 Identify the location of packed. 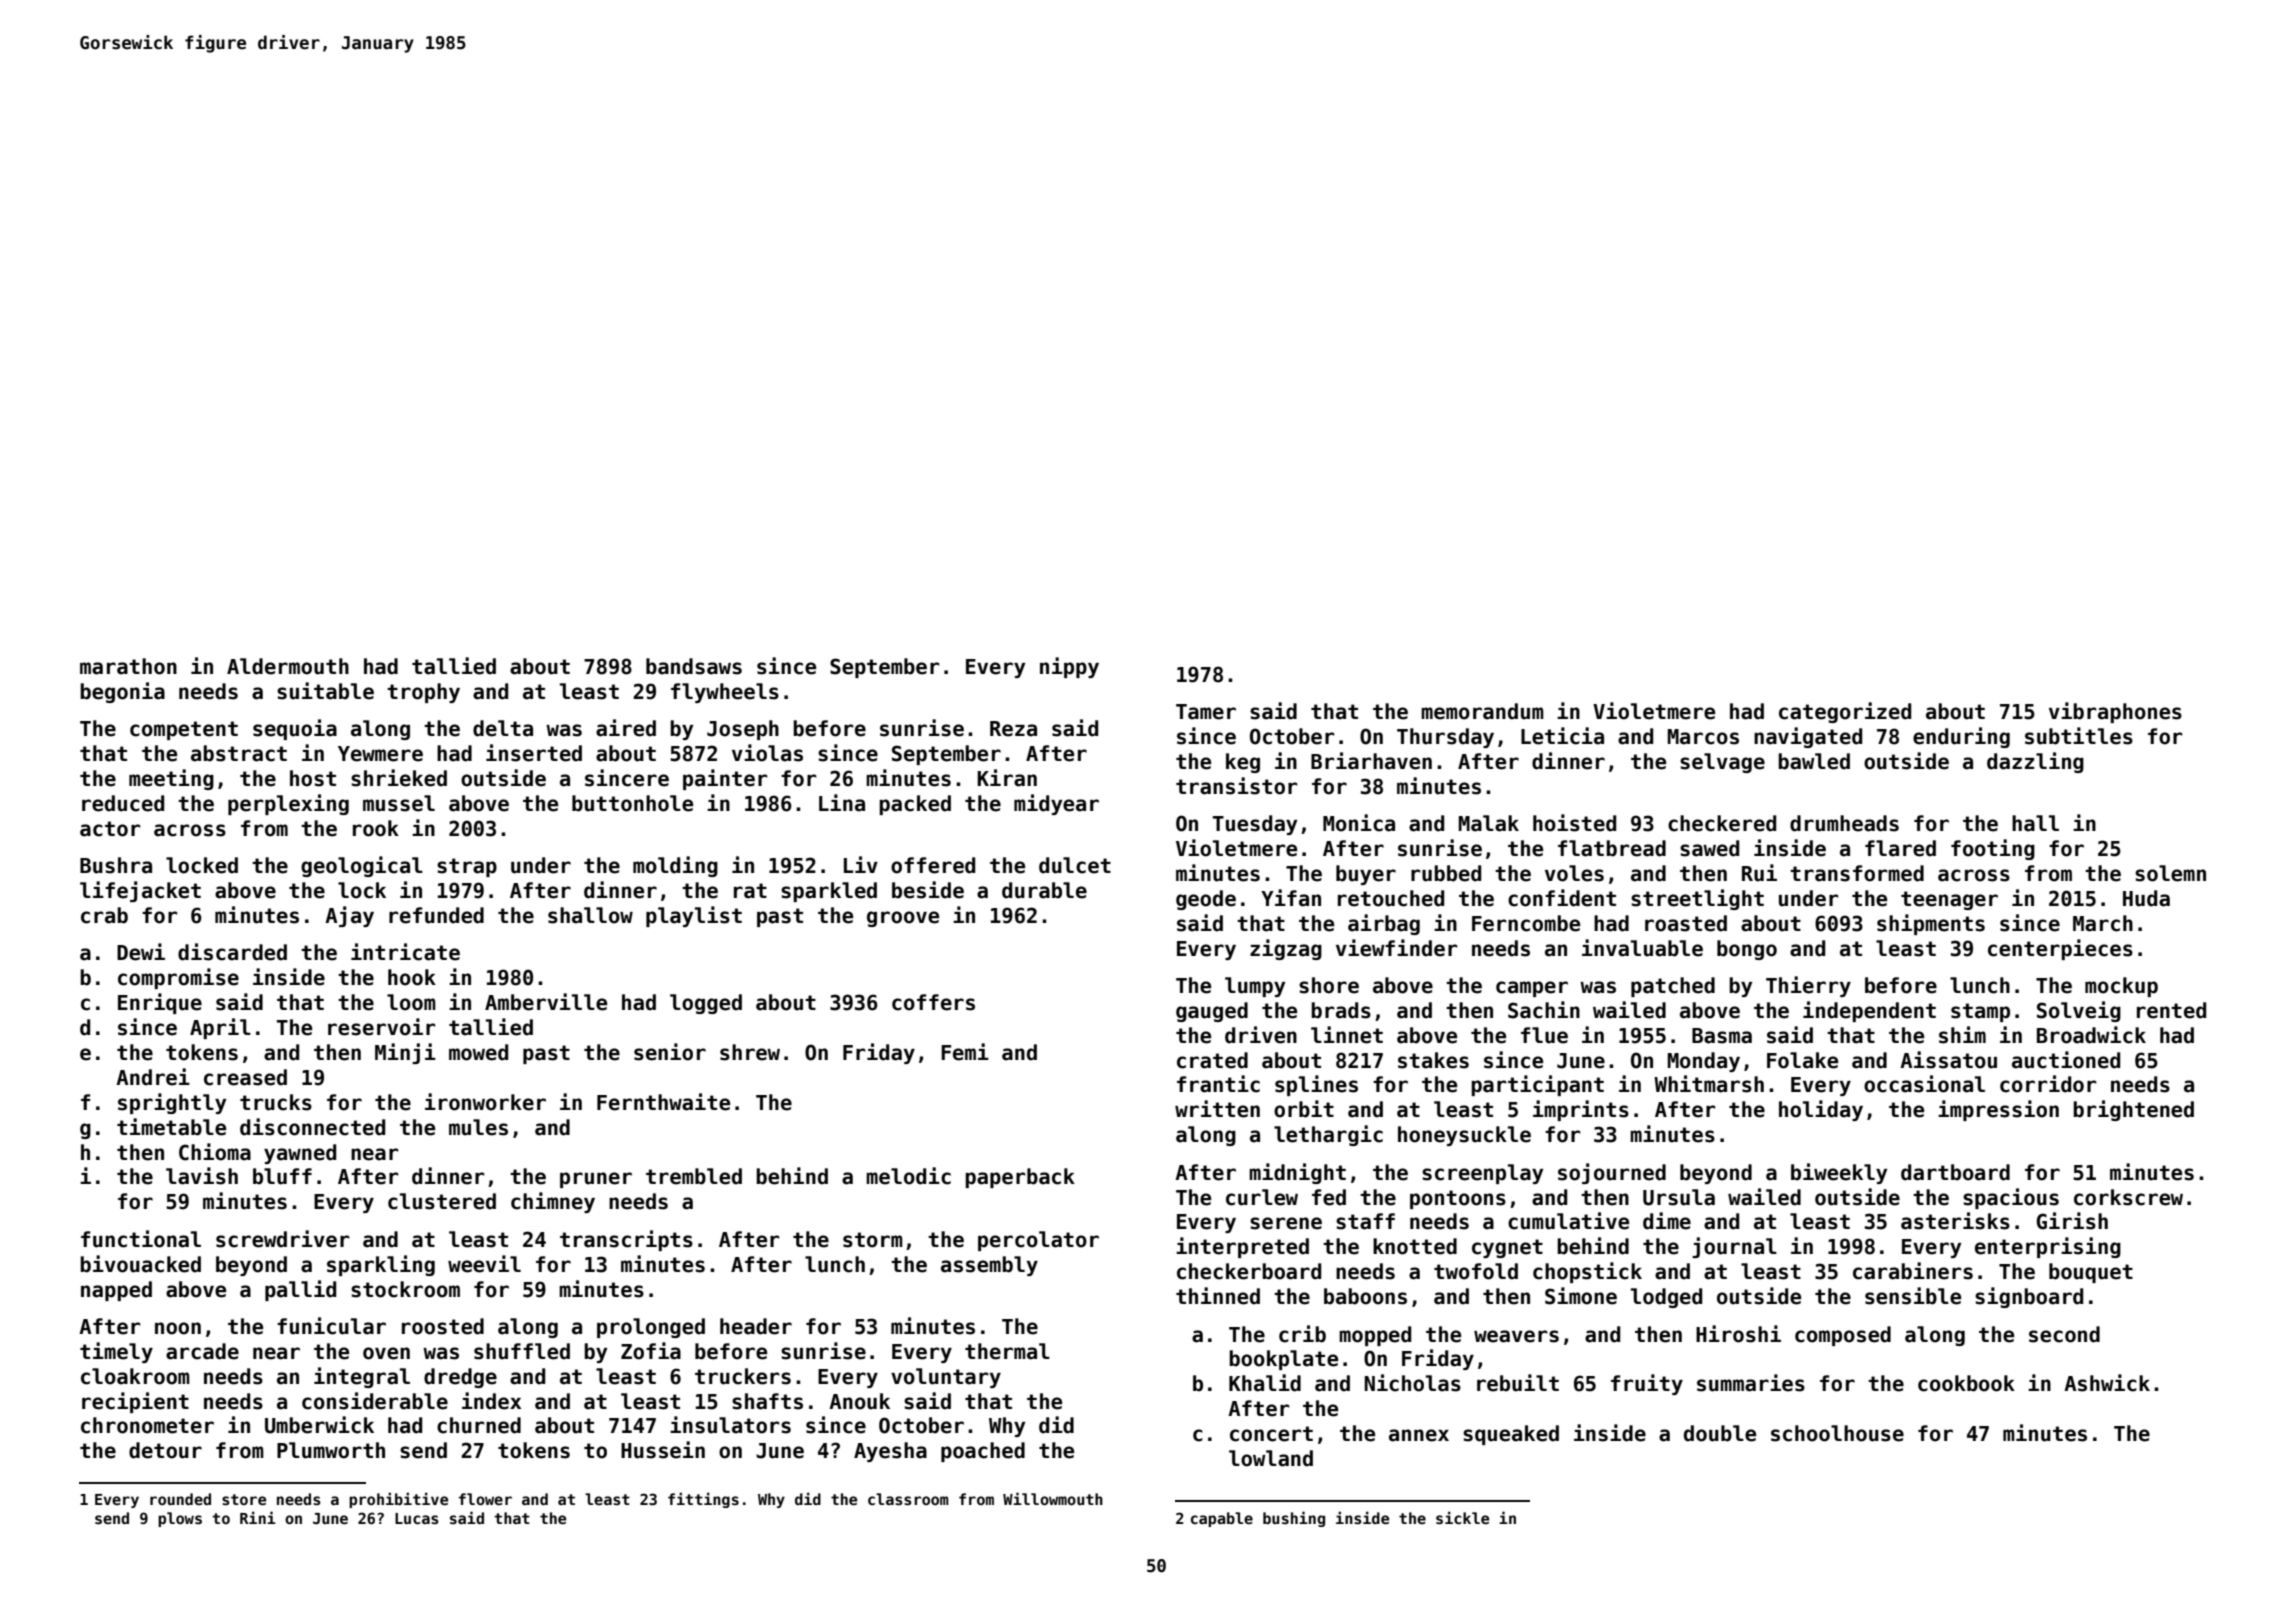
(915, 805).
